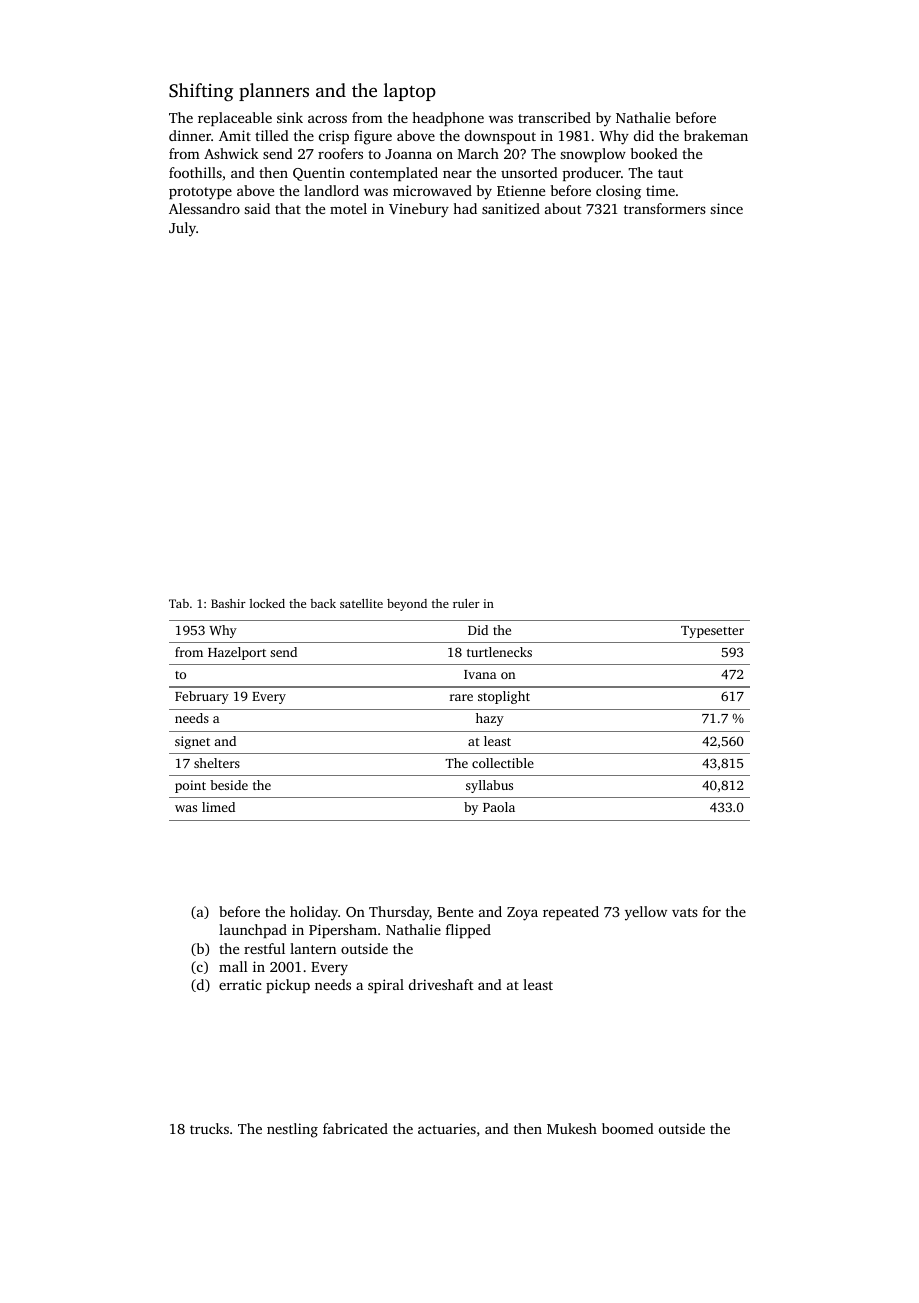 The width and height of the page is (919, 1303). I want to click on Typesetter, so click(712, 632).
